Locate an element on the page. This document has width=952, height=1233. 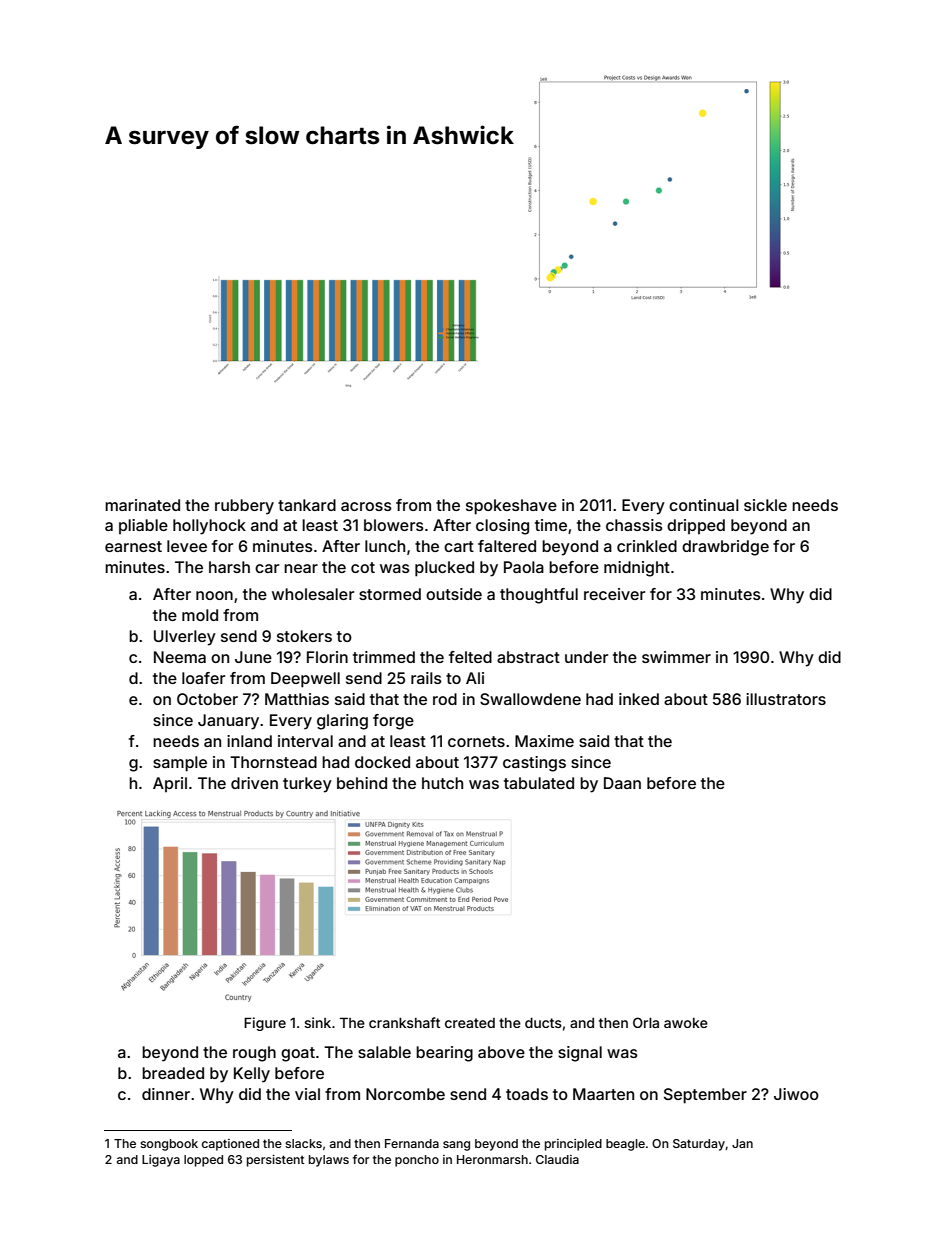
Fernanda is located at coordinates (412, 1143).
